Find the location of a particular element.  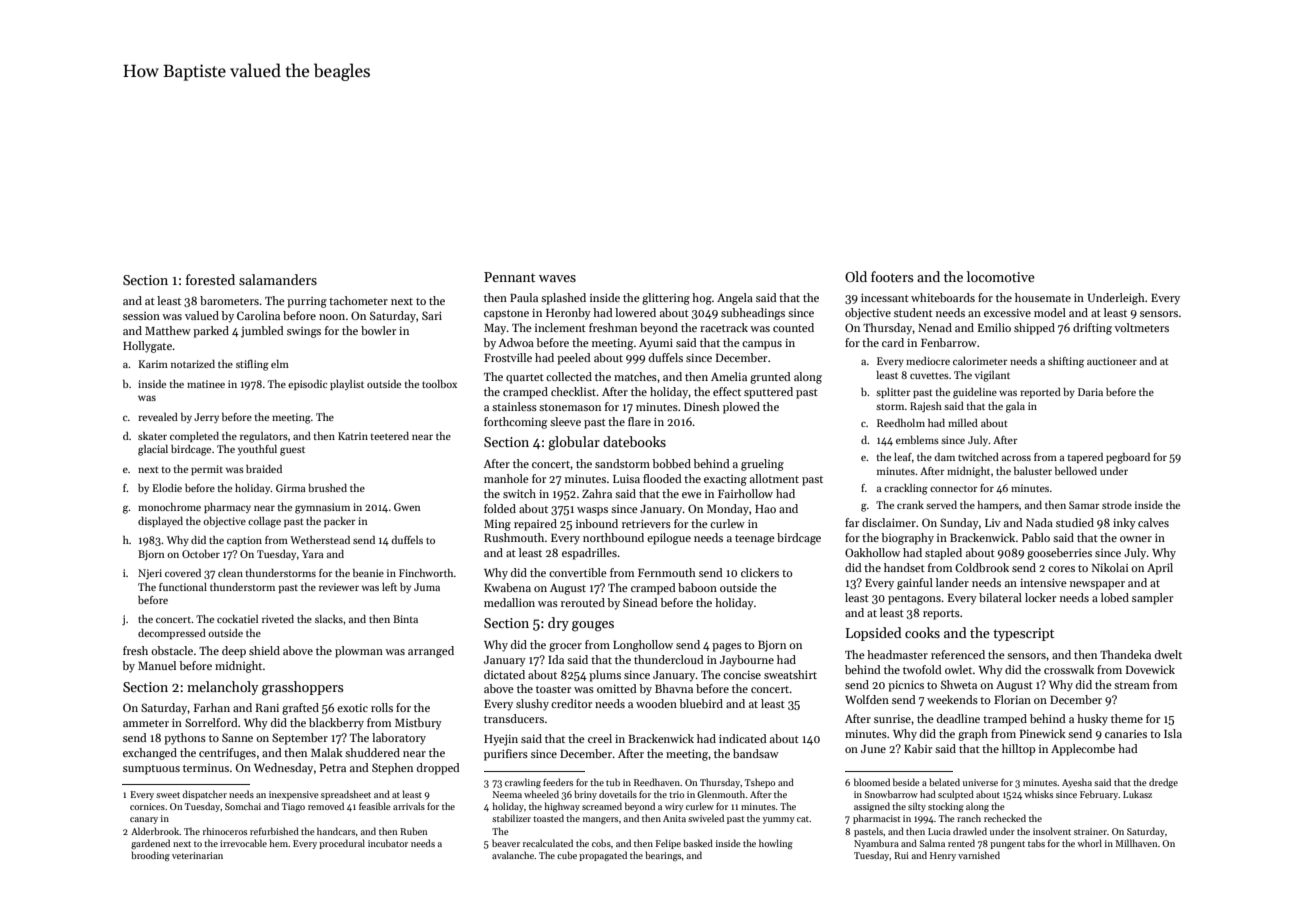

Applecombe is located at coordinates (1083, 750).
